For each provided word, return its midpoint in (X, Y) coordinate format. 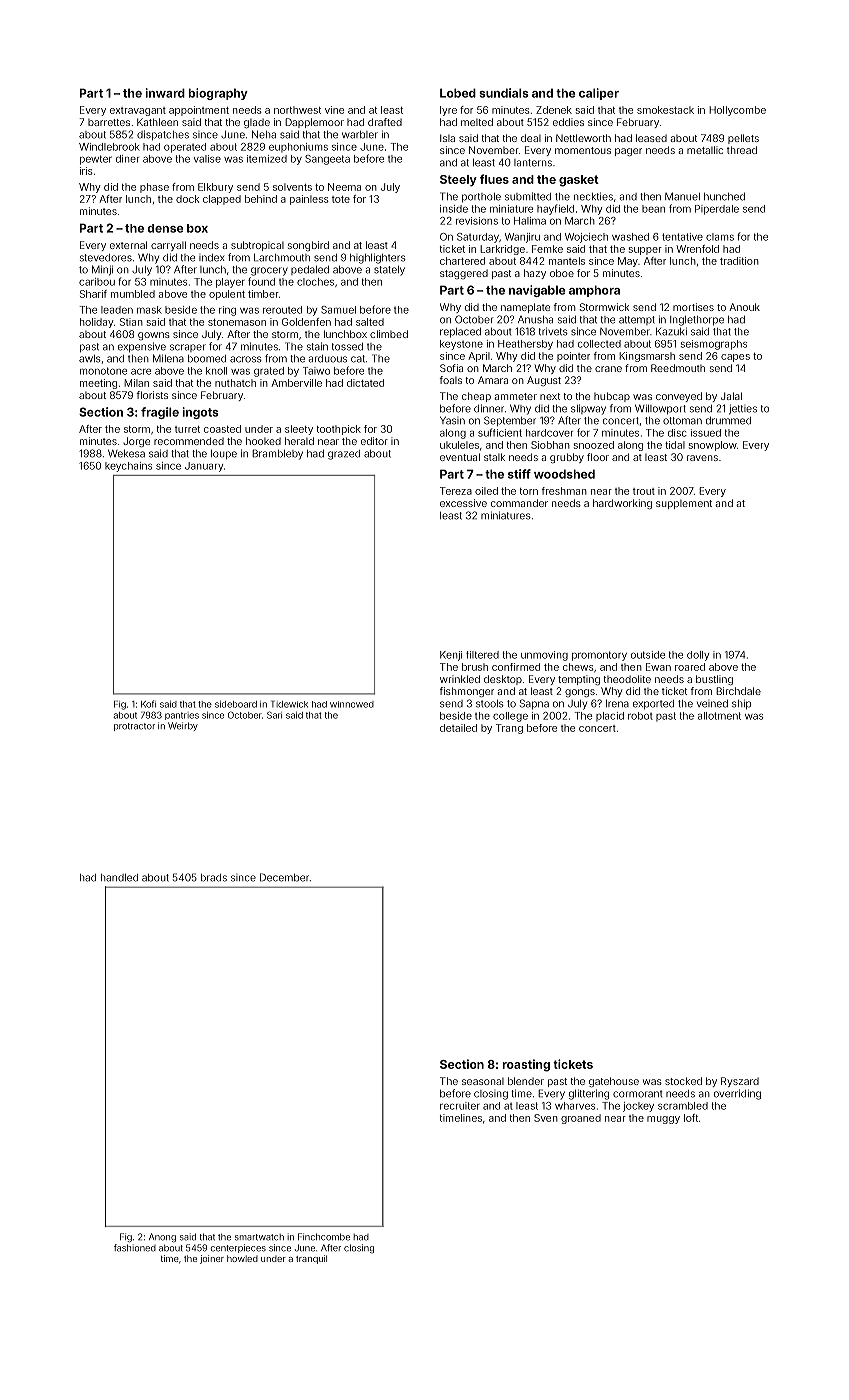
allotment (719, 716)
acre (141, 371)
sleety (299, 430)
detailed (458, 728)
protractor (134, 727)
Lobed (458, 93)
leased (651, 138)
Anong (162, 1237)
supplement (684, 504)
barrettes (109, 122)
